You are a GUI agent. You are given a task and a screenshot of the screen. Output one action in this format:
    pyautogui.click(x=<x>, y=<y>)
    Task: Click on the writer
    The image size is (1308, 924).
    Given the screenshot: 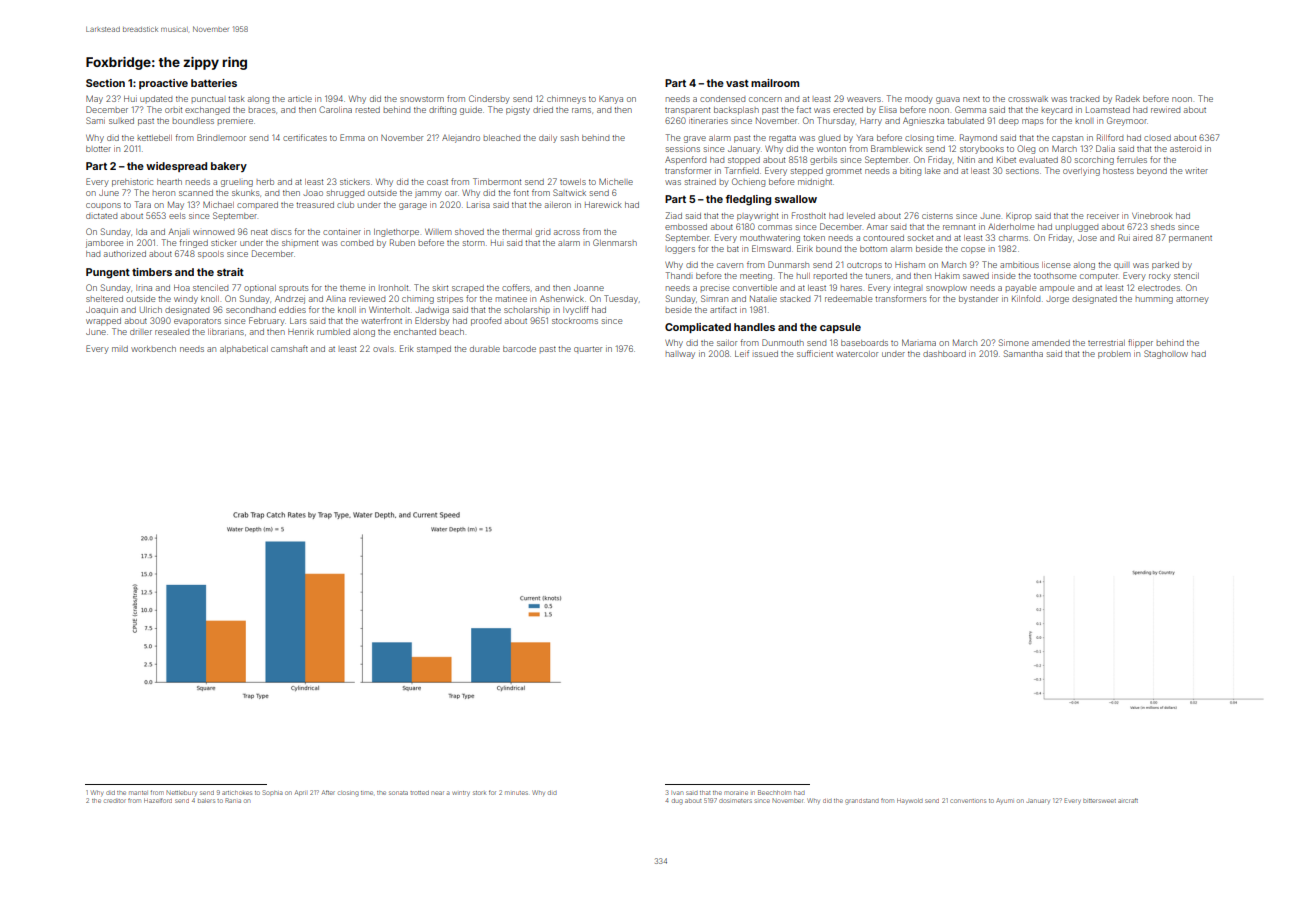 What is the action you would take?
    pyautogui.click(x=1196, y=171)
